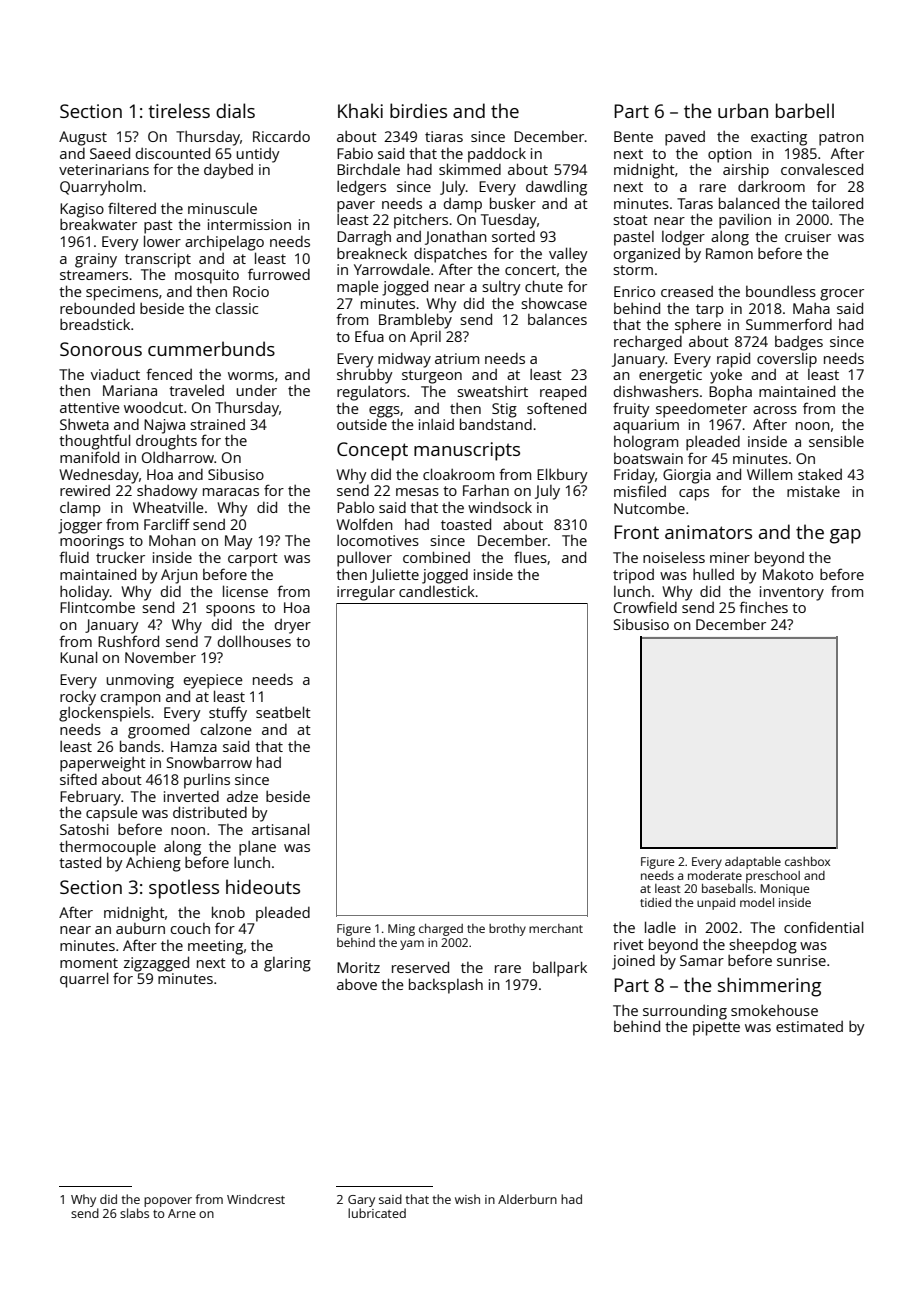 The height and width of the document is (1308, 924). Describe the element at coordinates (743, 110) in the document. I see `urban` at that location.
